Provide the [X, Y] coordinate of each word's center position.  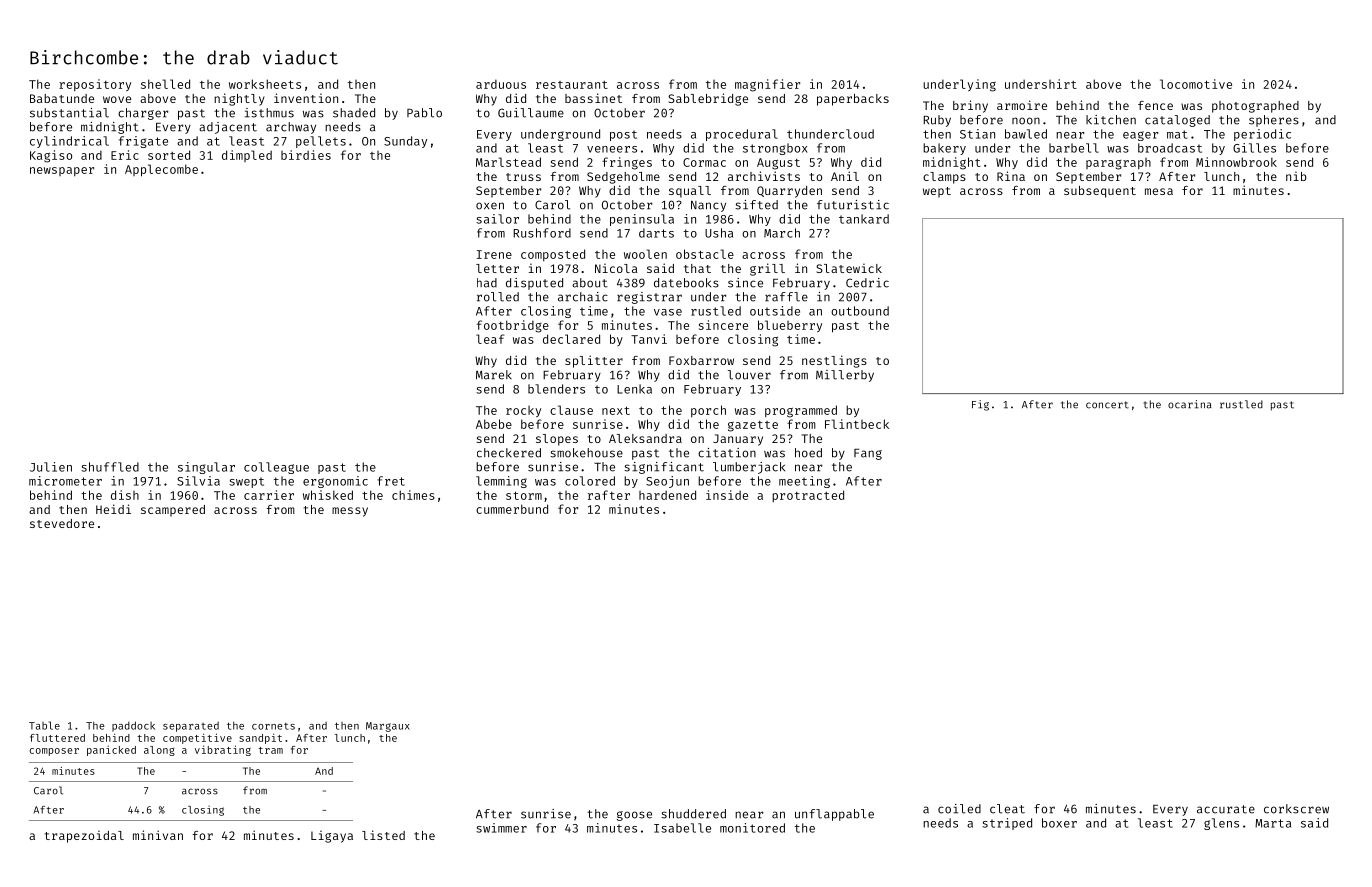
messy [350, 512]
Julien [51, 467]
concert [1107, 405]
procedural [742, 135]
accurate [1226, 809]
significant [664, 468]
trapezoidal [84, 836]
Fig [980, 405]
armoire [1022, 105]
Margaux [388, 727]
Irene [494, 254]
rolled [498, 297]
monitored [752, 828]
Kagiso [51, 156]
